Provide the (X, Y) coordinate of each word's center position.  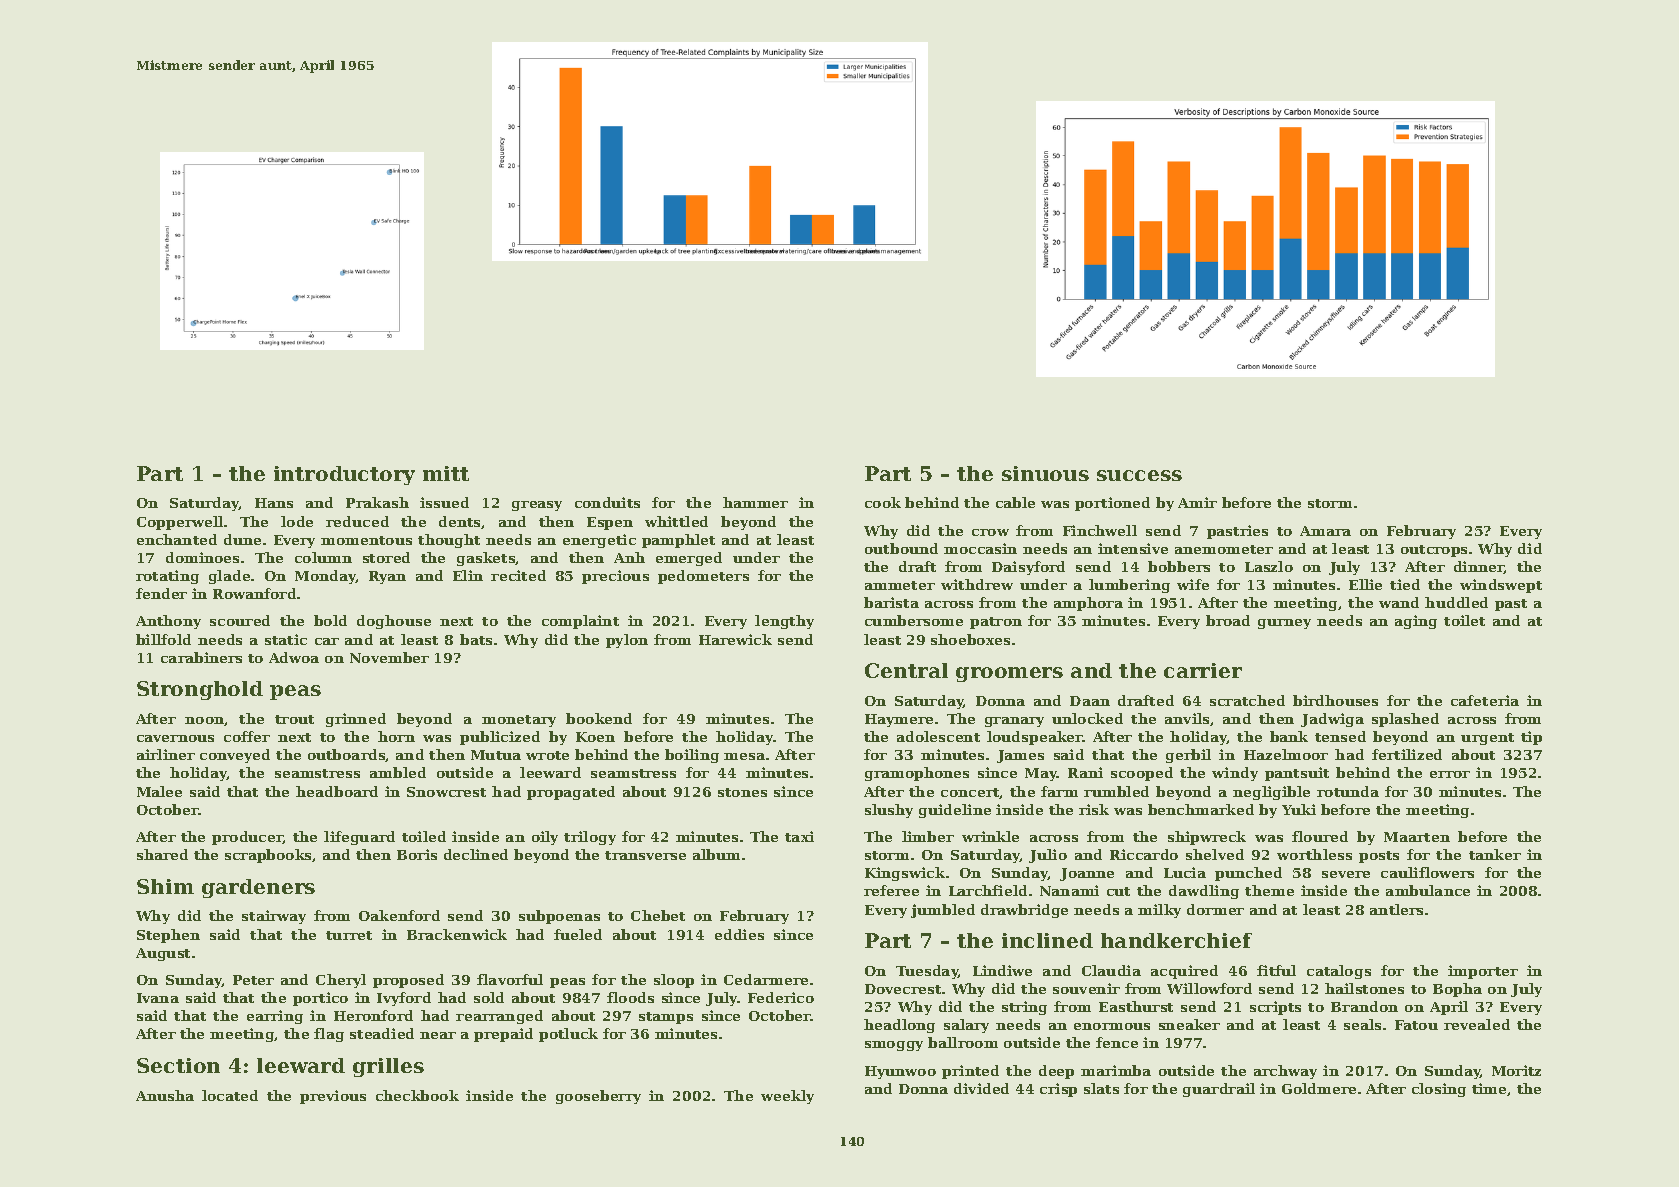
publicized (500, 738)
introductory (344, 475)
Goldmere (1319, 1088)
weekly (787, 1097)
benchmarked (1201, 809)
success (1139, 475)
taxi (799, 836)
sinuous (1045, 473)
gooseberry (598, 1097)
